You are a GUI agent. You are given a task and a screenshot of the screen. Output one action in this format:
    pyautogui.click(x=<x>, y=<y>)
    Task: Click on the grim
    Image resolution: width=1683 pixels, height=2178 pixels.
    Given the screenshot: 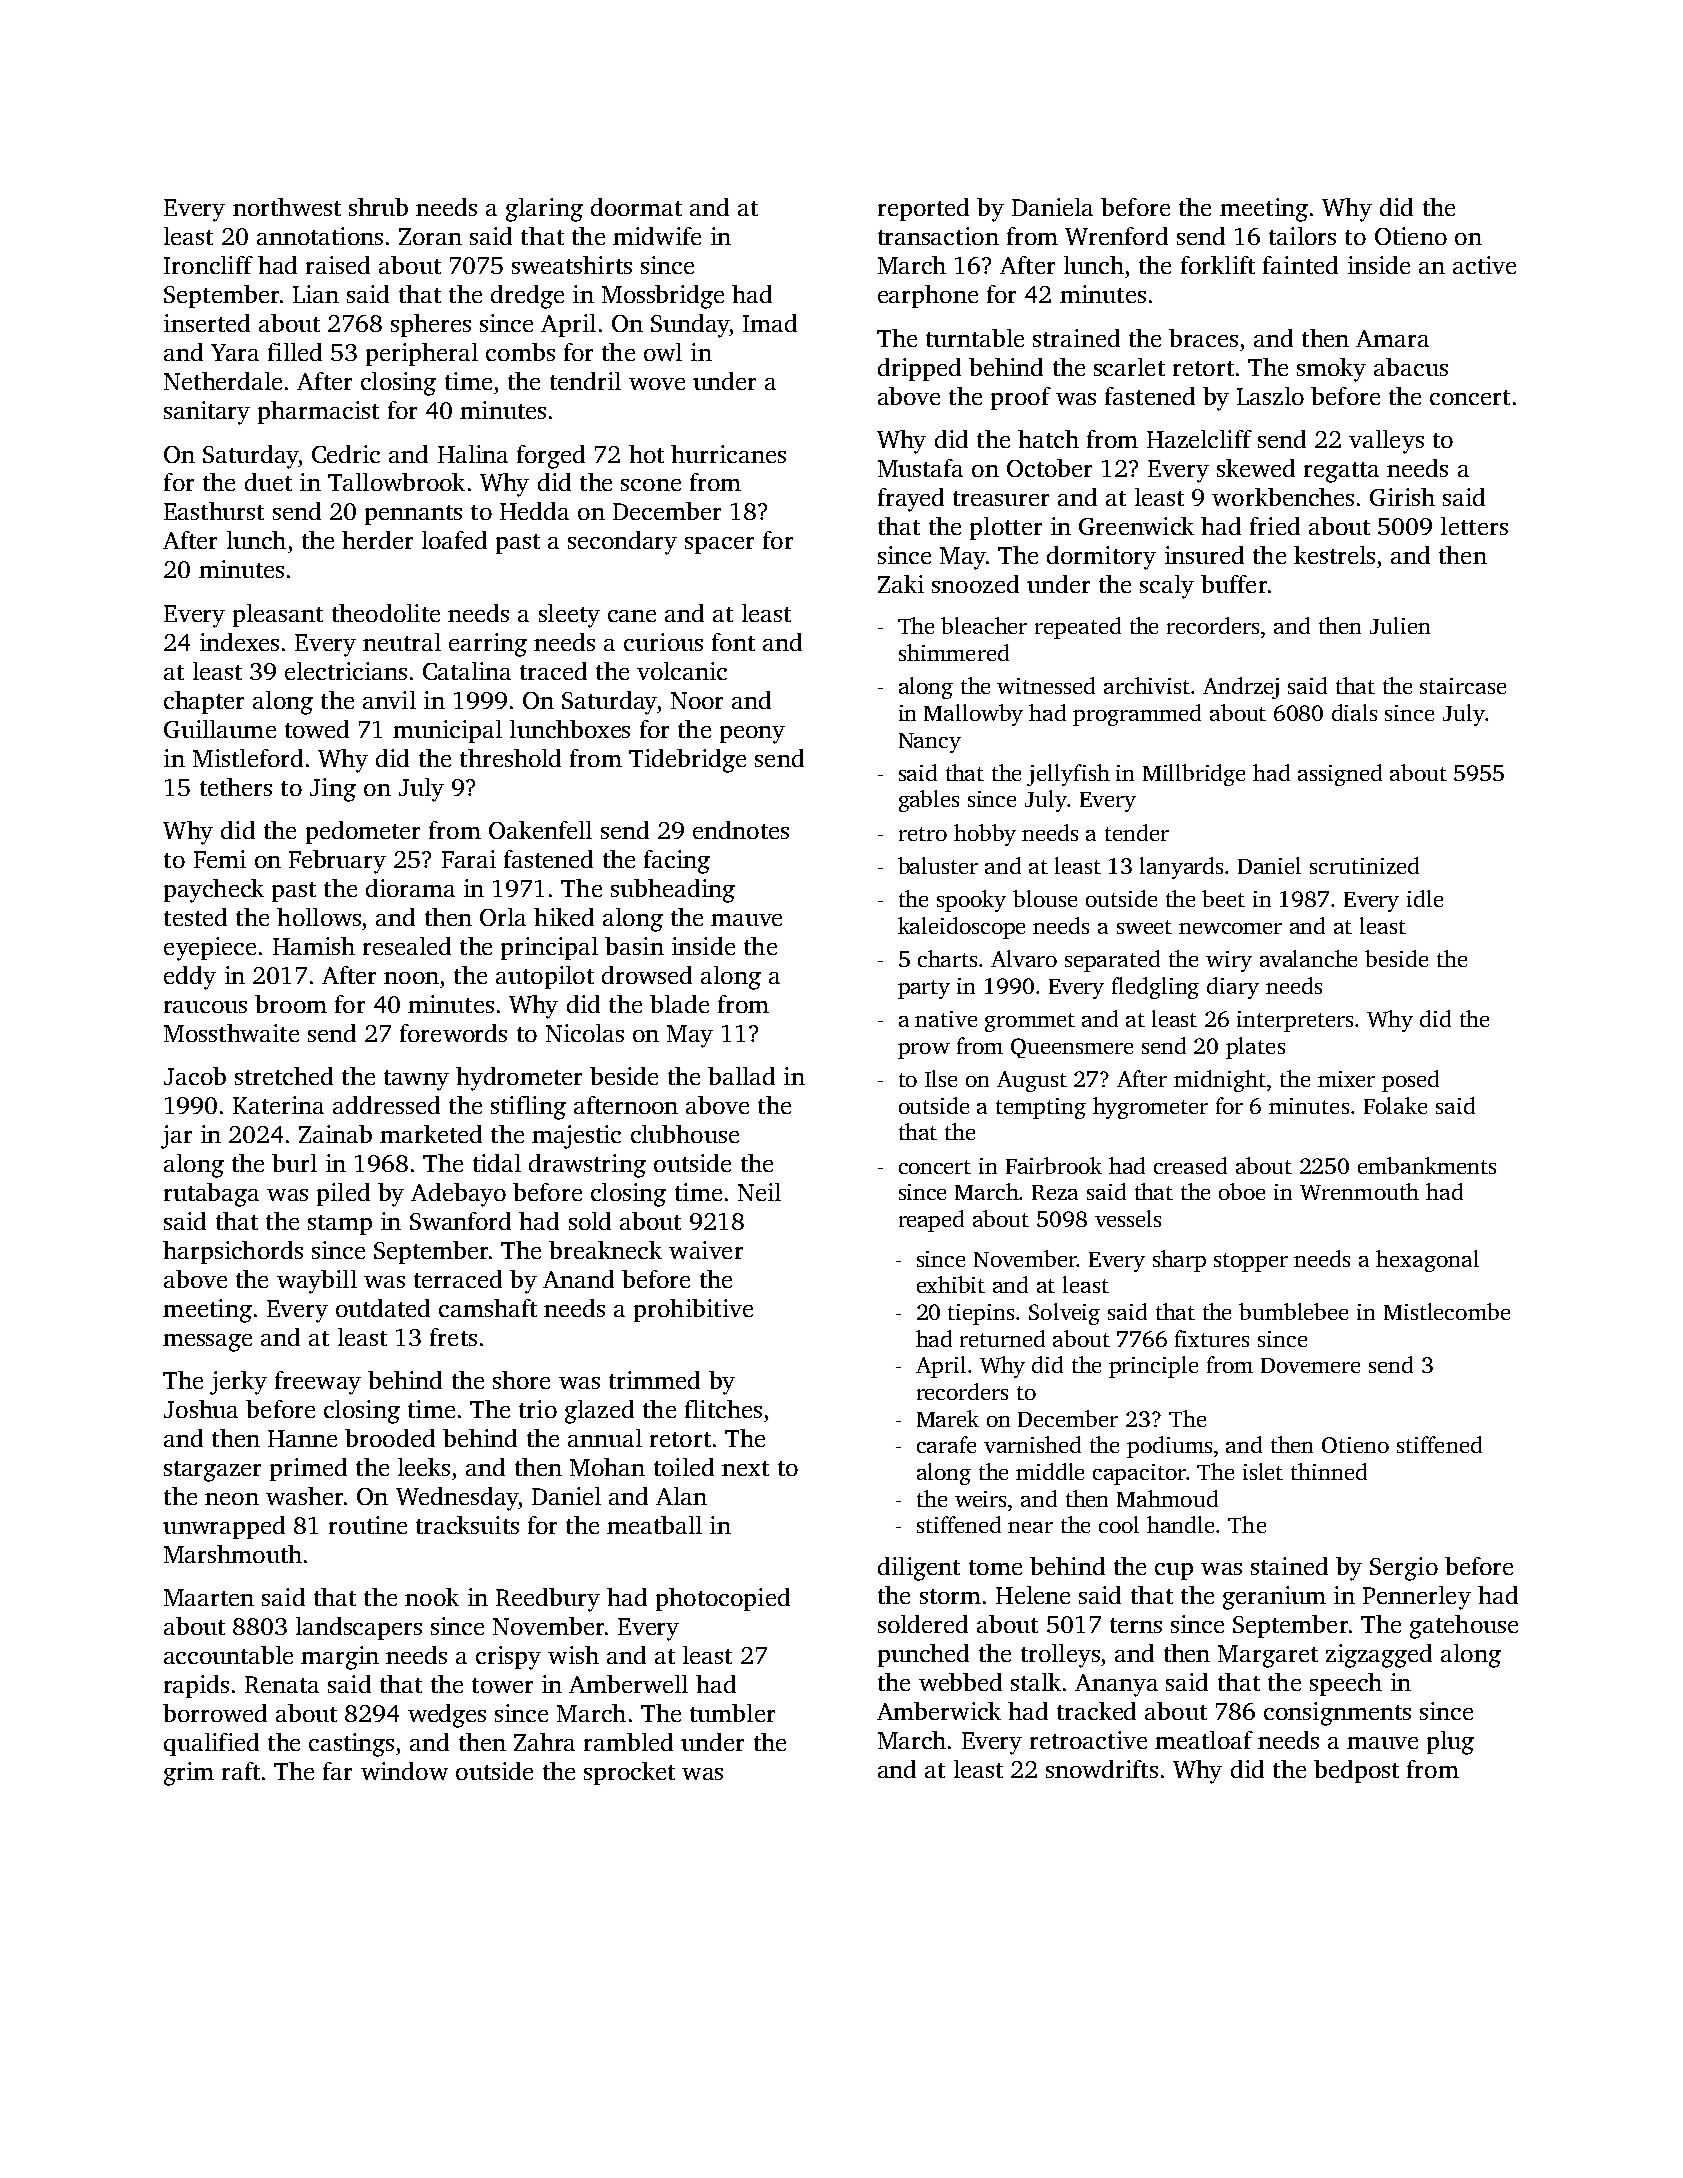 What is the action you would take?
    pyautogui.click(x=189, y=1774)
